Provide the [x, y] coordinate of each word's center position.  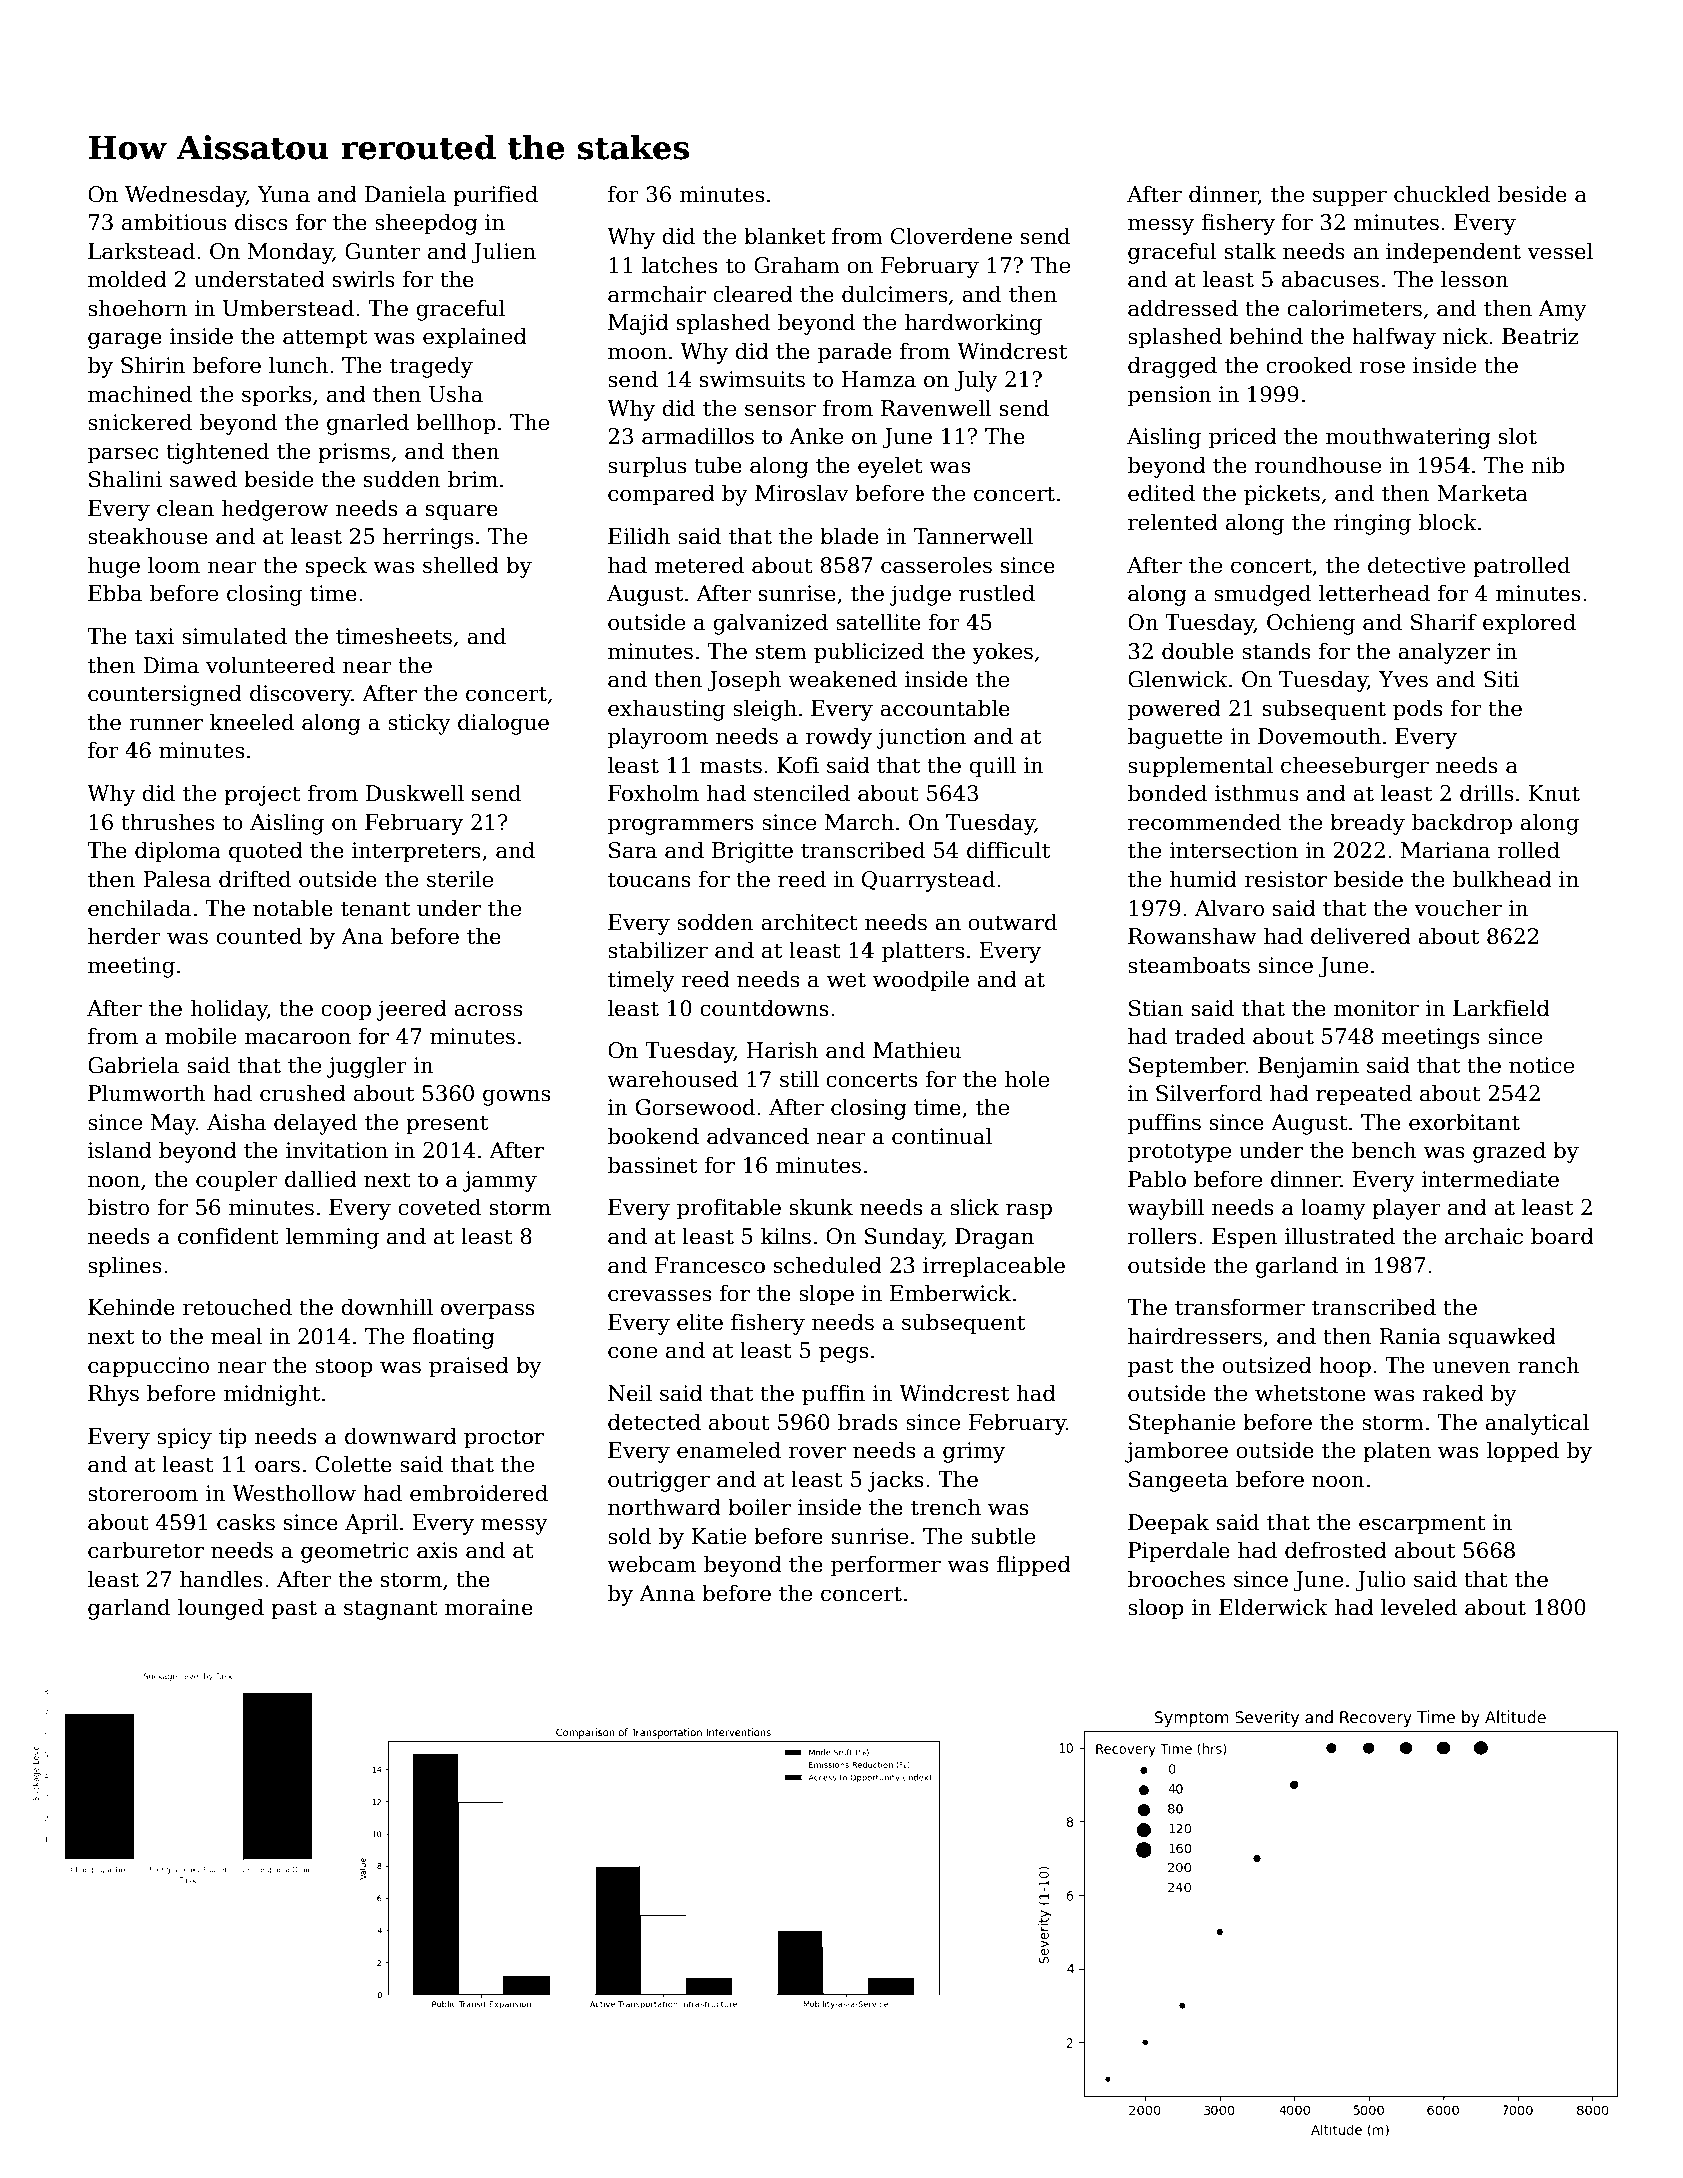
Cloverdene [951, 236]
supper [1350, 198]
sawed [203, 479]
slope [826, 1295]
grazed [1509, 1152]
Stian [1156, 1008]
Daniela [405, 194]
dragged [1172, 367]
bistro [118, 1207]
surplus [647, 467]
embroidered [479, 1493]
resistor [1285, 879]
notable [293, 908]
